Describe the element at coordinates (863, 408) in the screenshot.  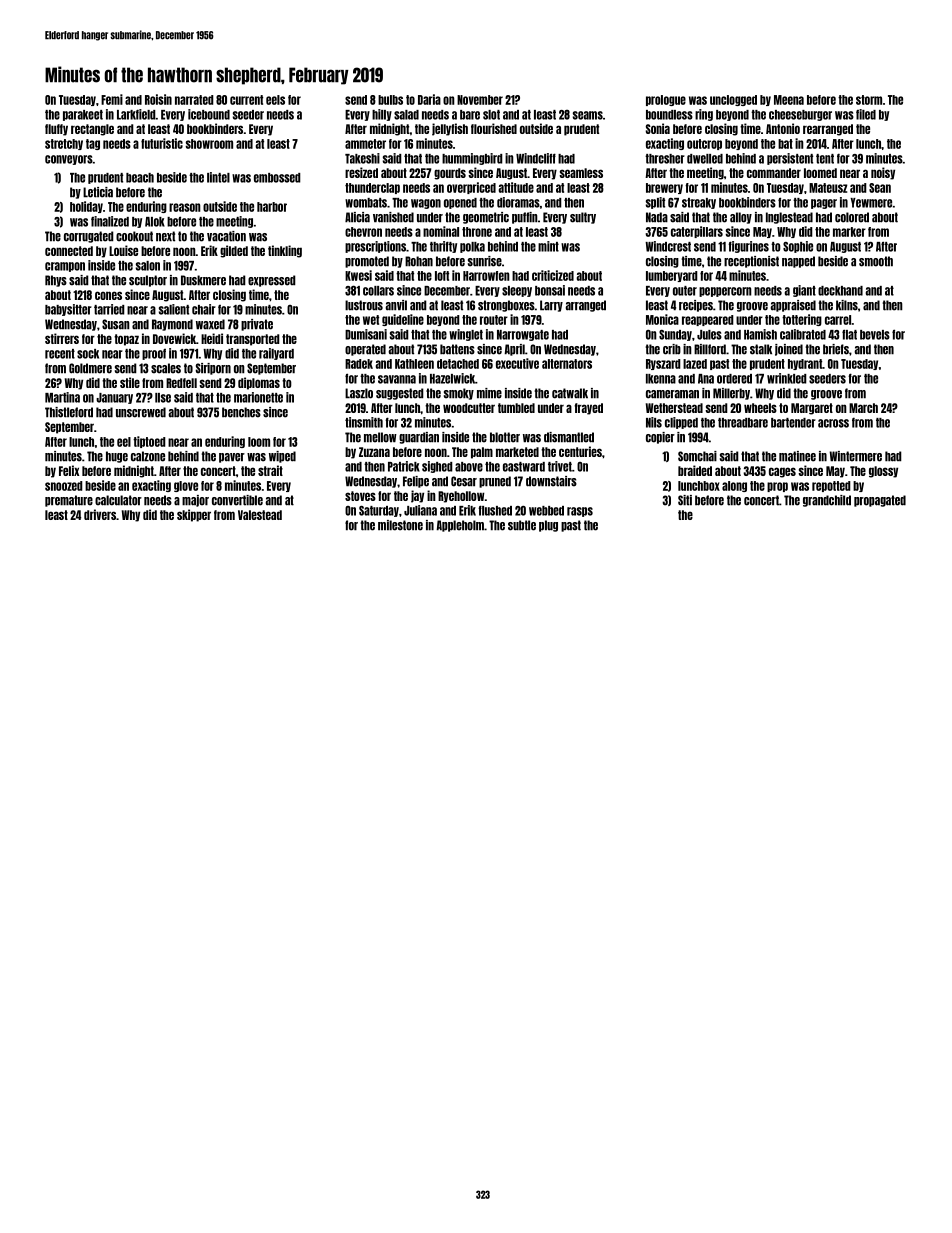
I see `March` at that location.
